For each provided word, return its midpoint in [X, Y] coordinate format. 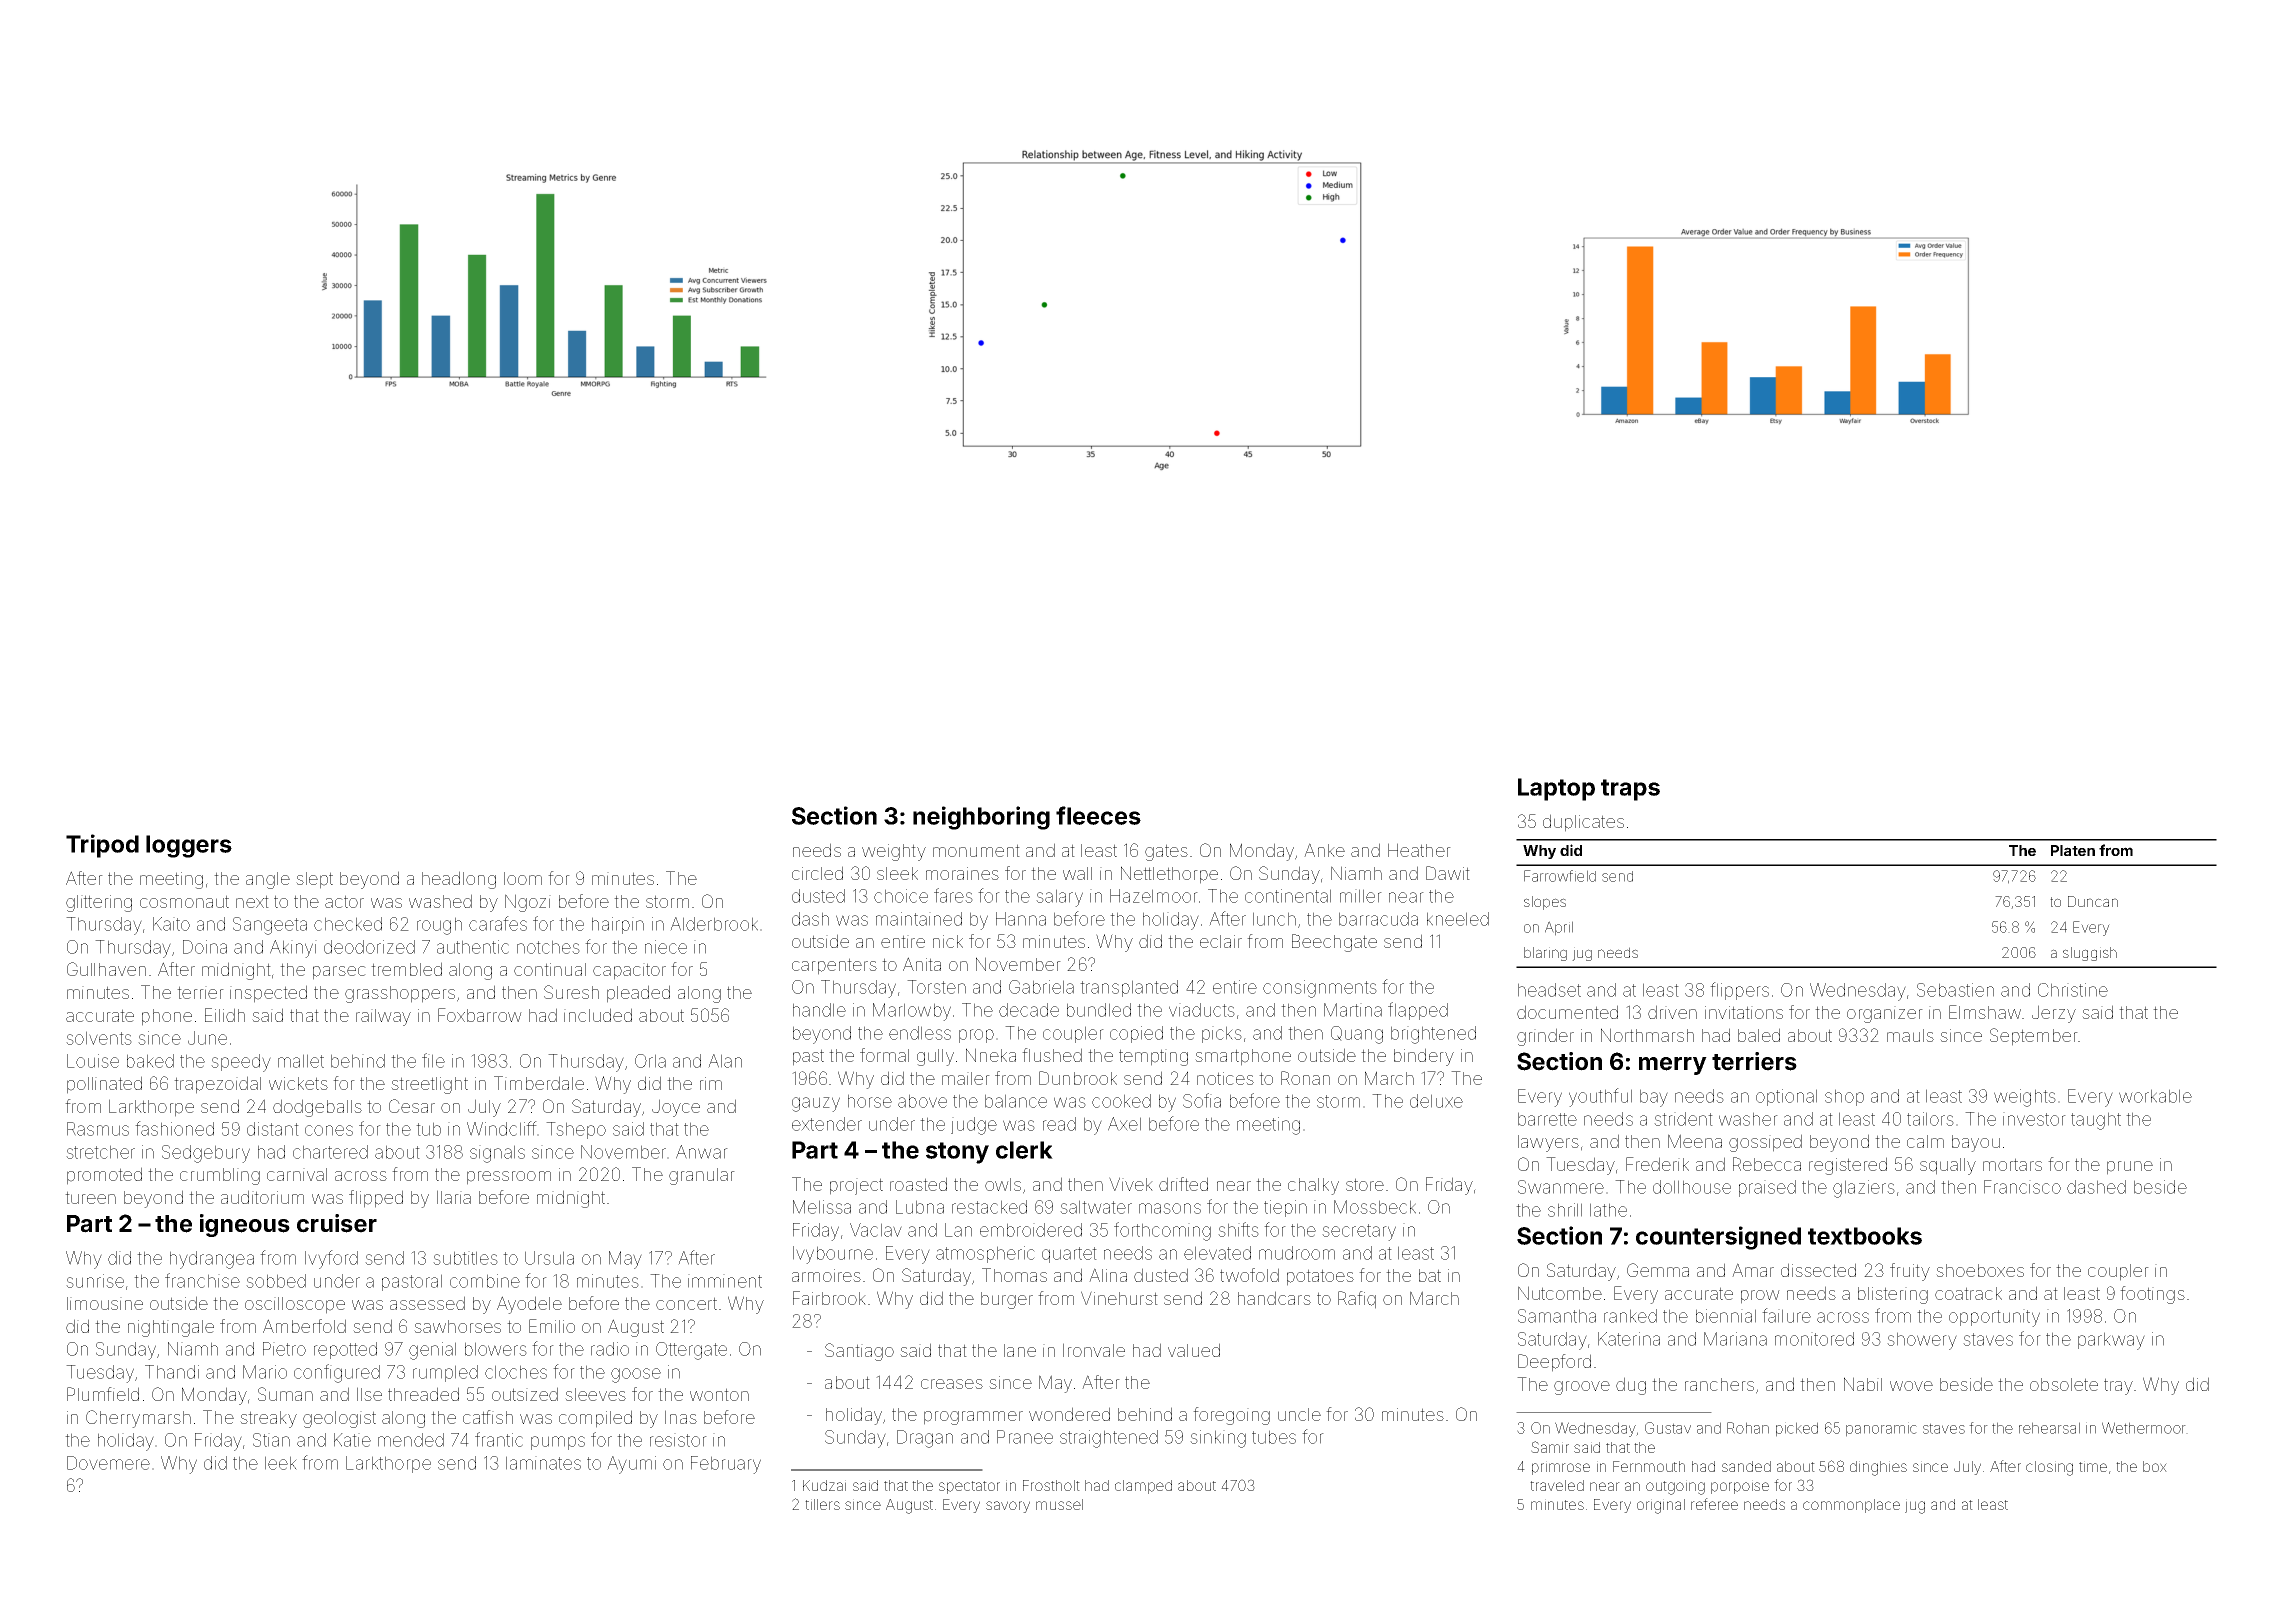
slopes [1545, 903]
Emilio [552, 1326]
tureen [90, 1197]
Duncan [2093, 901]
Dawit [1448, 873]
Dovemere [108, 1463]
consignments [1320, 989]
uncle [1299, 1414]
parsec [339, 973]
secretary [1359, 1232]
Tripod [102, 846]
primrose [1561, 1468]
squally [1948, 1166]
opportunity [1994, 1318]
